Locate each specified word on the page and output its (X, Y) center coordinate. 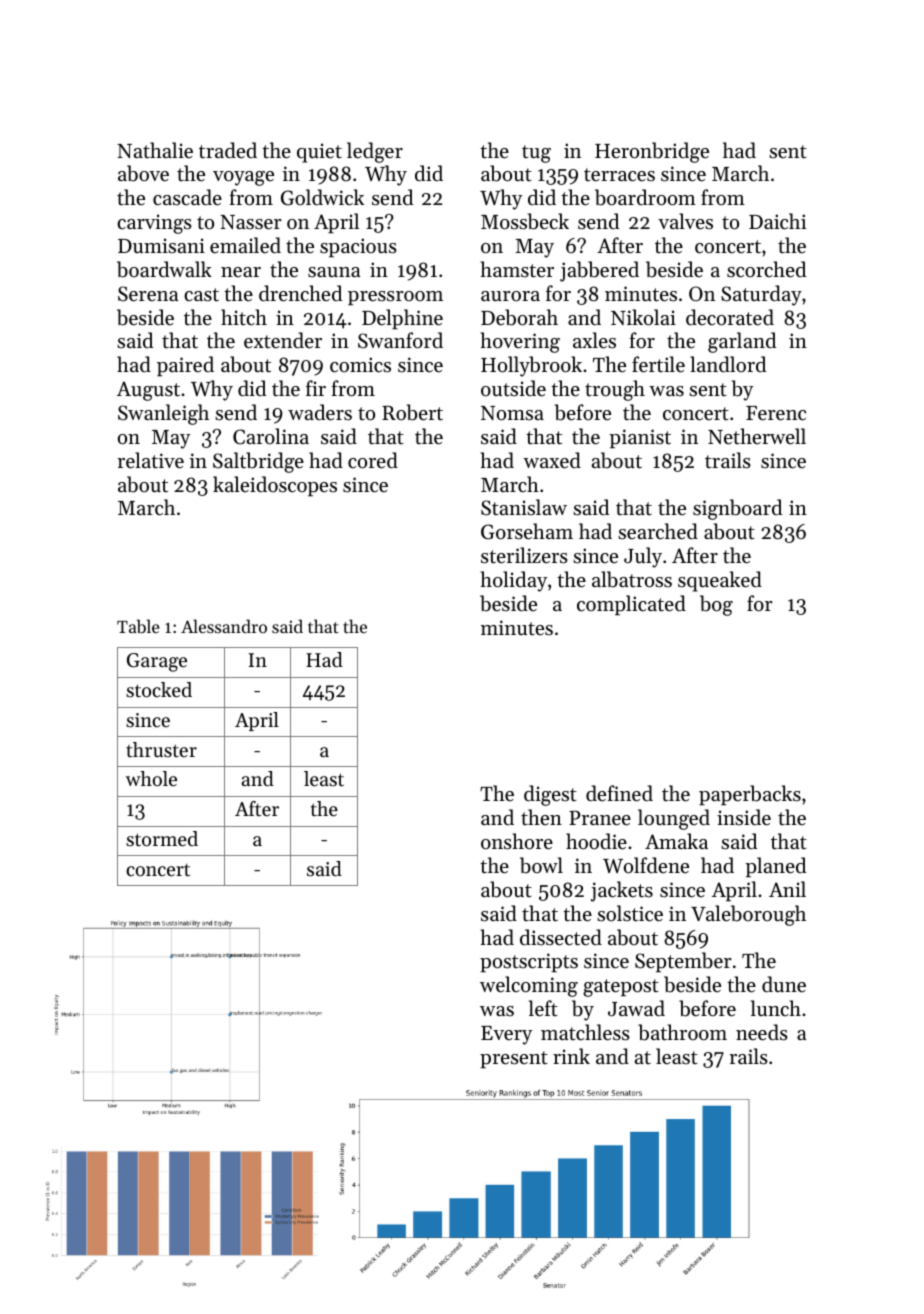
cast (201, 295)
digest (550, 795)
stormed (162, 839)
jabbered (599, 271)
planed (775, 867)
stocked (159, 690)
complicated (631, 605)
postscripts (529, 962)
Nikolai (643, 317)
